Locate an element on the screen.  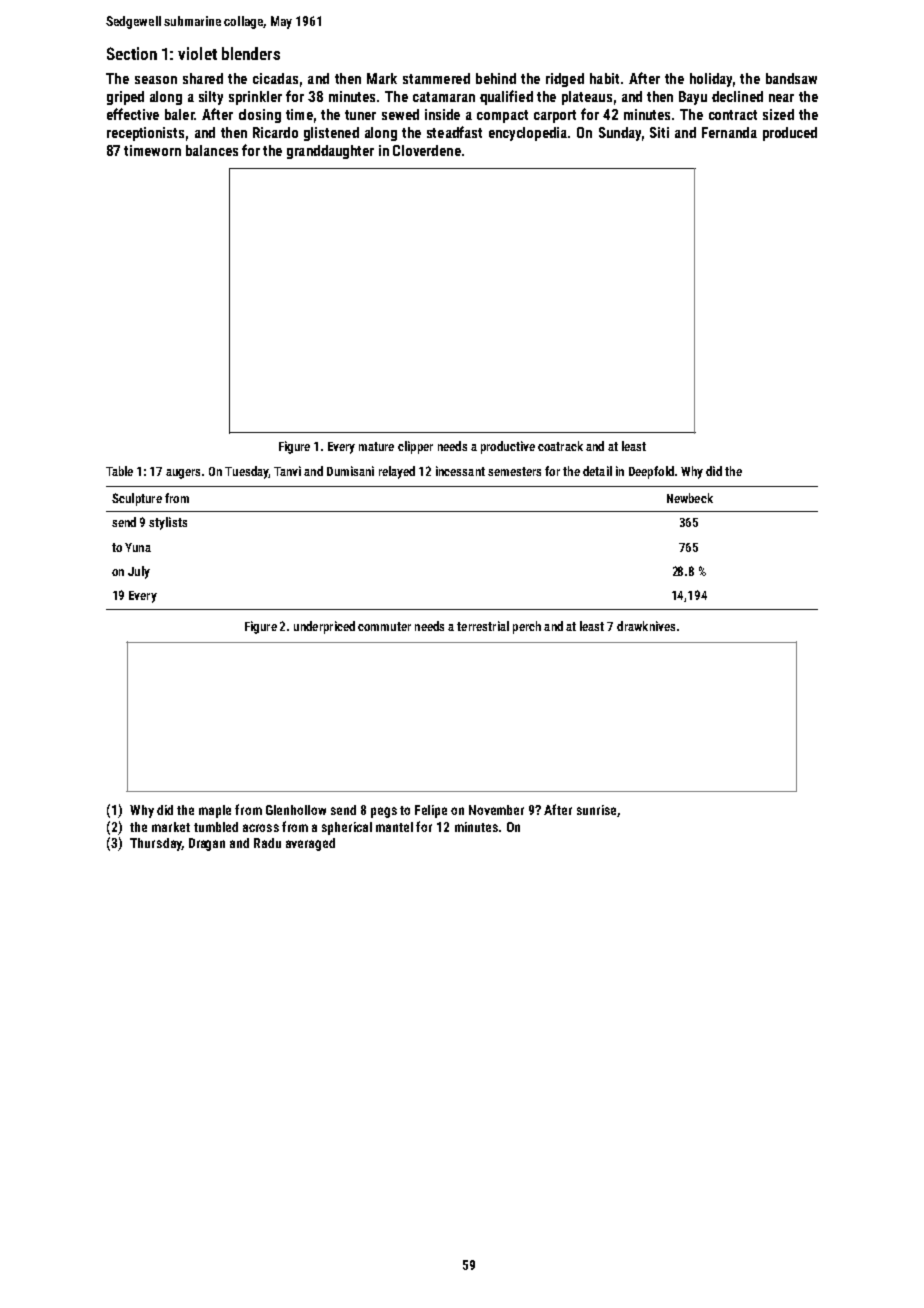
averaged is located at coordinates (310, 844).
